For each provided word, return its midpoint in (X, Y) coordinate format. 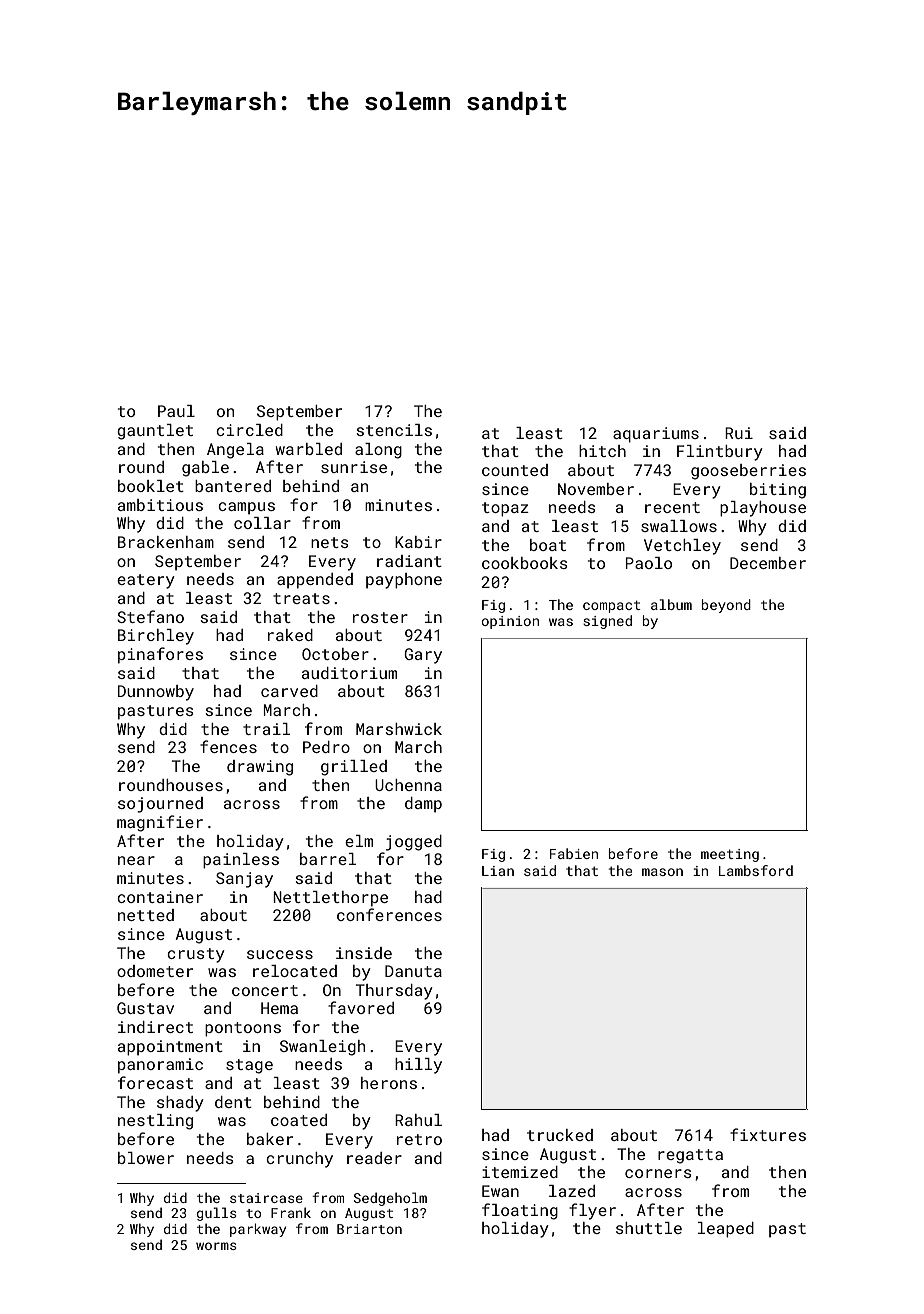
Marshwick (399, 729)
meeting (730, 855)
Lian (498, 871)
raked (290, 635)
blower (146, 1158)
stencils (394, 430)
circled (249, 430)
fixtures (768, 1134)
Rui (739, 433)
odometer (155, 971)
